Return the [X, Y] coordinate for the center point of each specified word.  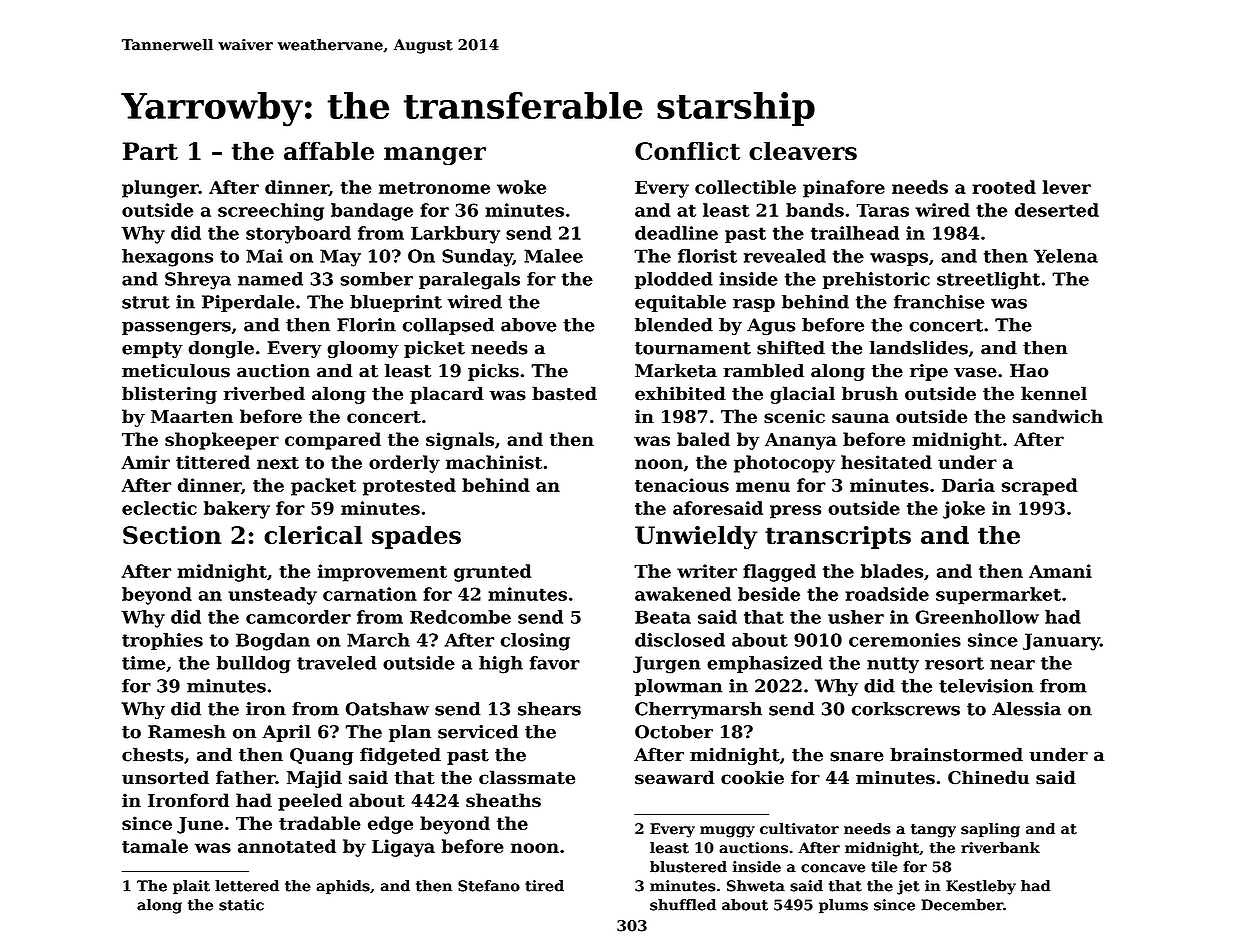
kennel [1054, 393]
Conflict [687, 151]
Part [150, 151]
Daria [968, 485]
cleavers [803, 151]
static [241, 905]
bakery [237, 510]
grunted [492, 573]
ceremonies [905, 640]
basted [564, 393]
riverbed [264, 393]
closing [535, 642]
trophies [162, 641]
